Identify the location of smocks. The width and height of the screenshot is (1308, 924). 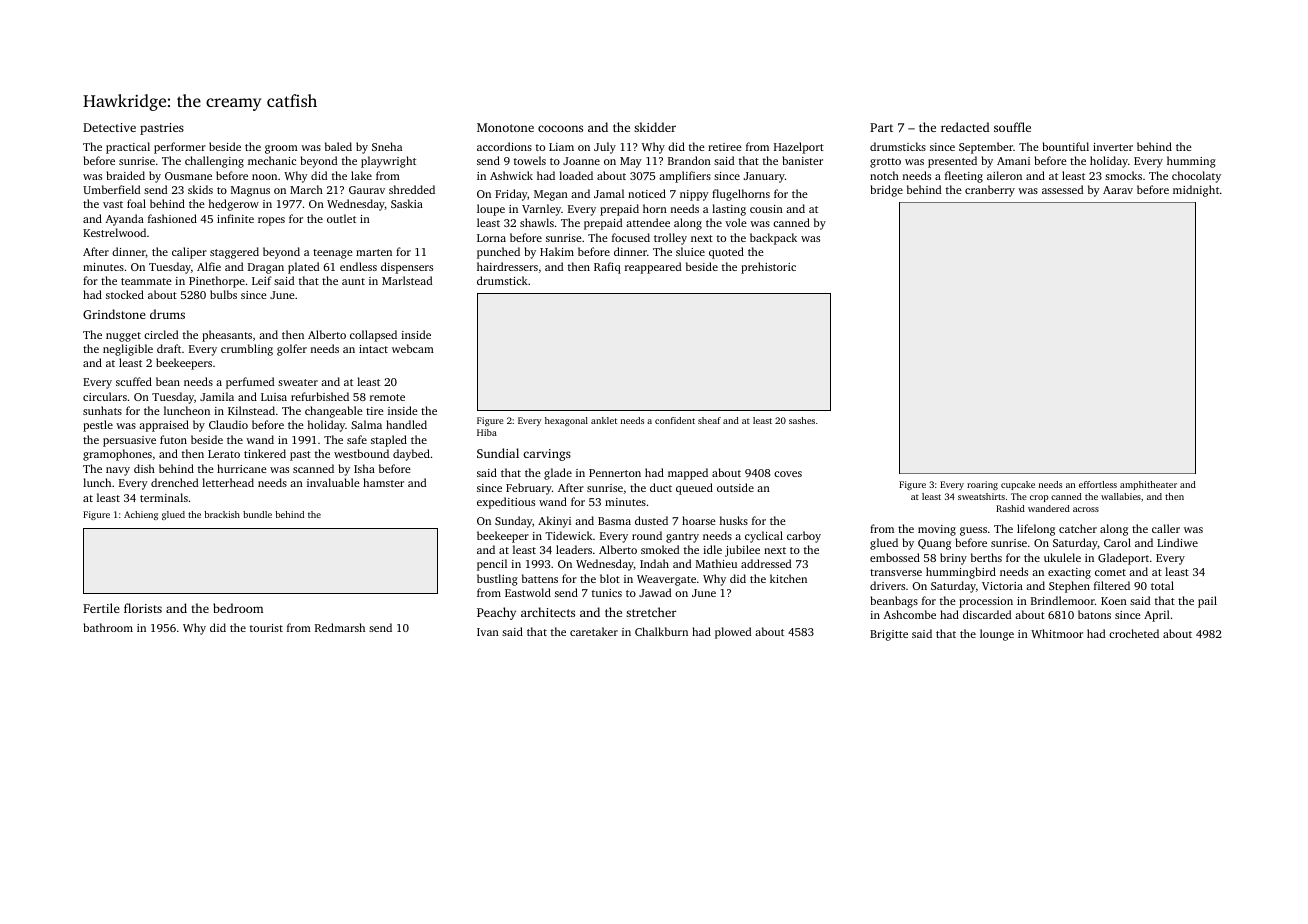
(1123, 175).
